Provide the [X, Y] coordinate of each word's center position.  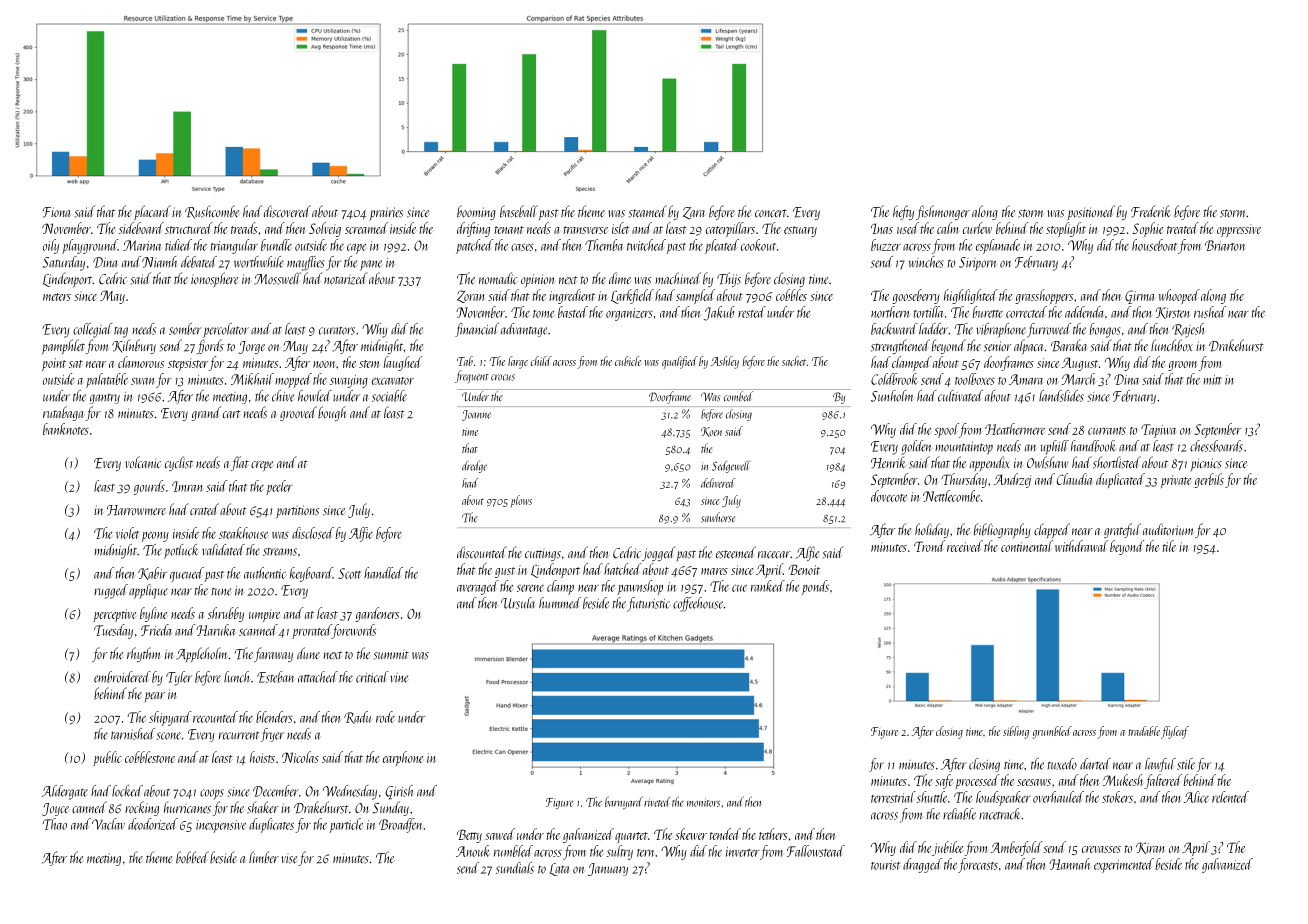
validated [223, 550]
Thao [54, 824]
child [541, 361]
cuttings [543, 554]
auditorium [1168, 529]
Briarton [1225, 245]
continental [1027, 546]
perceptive [114, 615]
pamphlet [63, 346]
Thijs [729, 279]
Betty [469, 836]
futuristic [648, 604]
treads [244, 228]
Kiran [1150, 848]
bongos [1105, 330]
